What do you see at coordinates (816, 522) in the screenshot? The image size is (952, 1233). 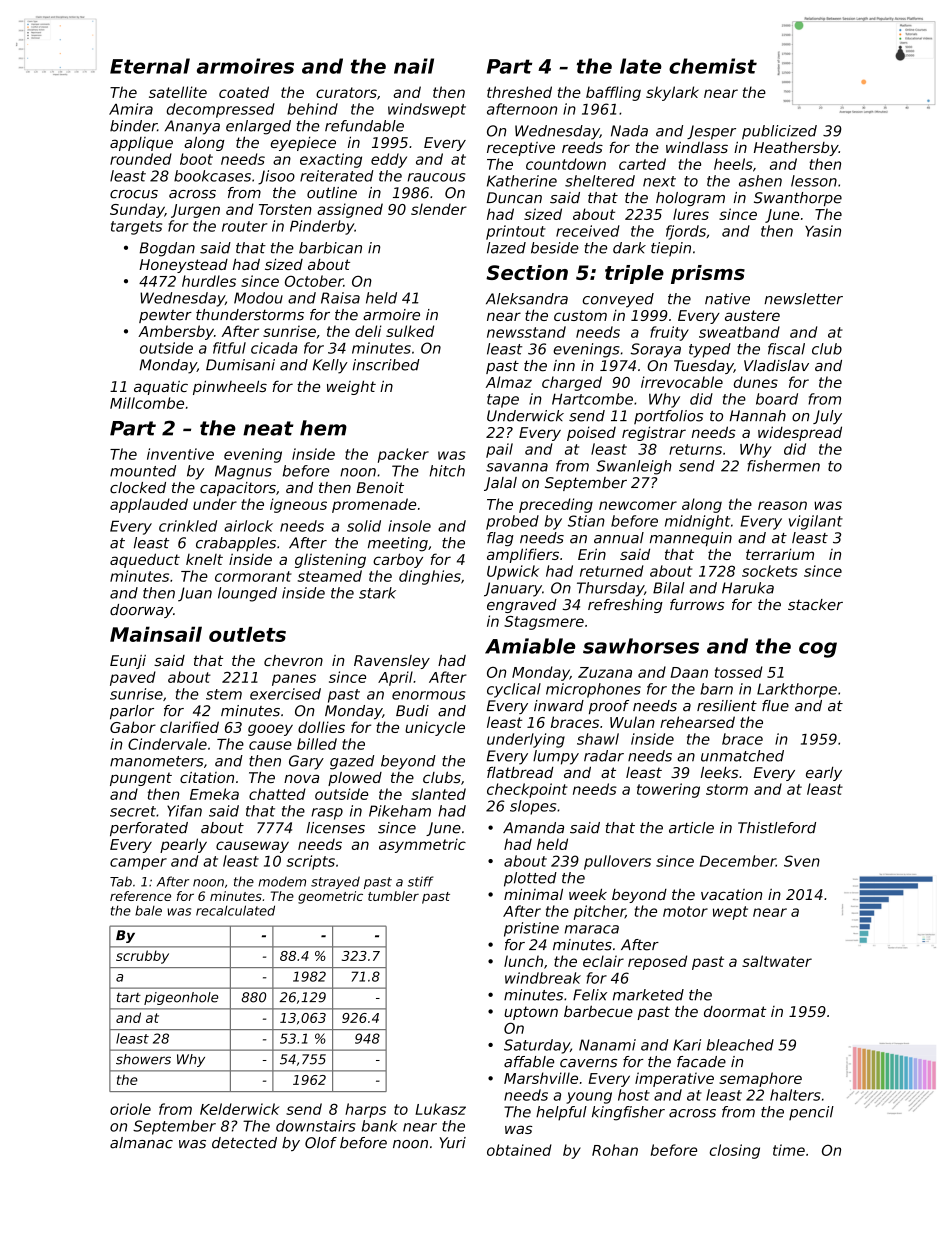 I see `vigilant` at bounding box center [816, 522].
